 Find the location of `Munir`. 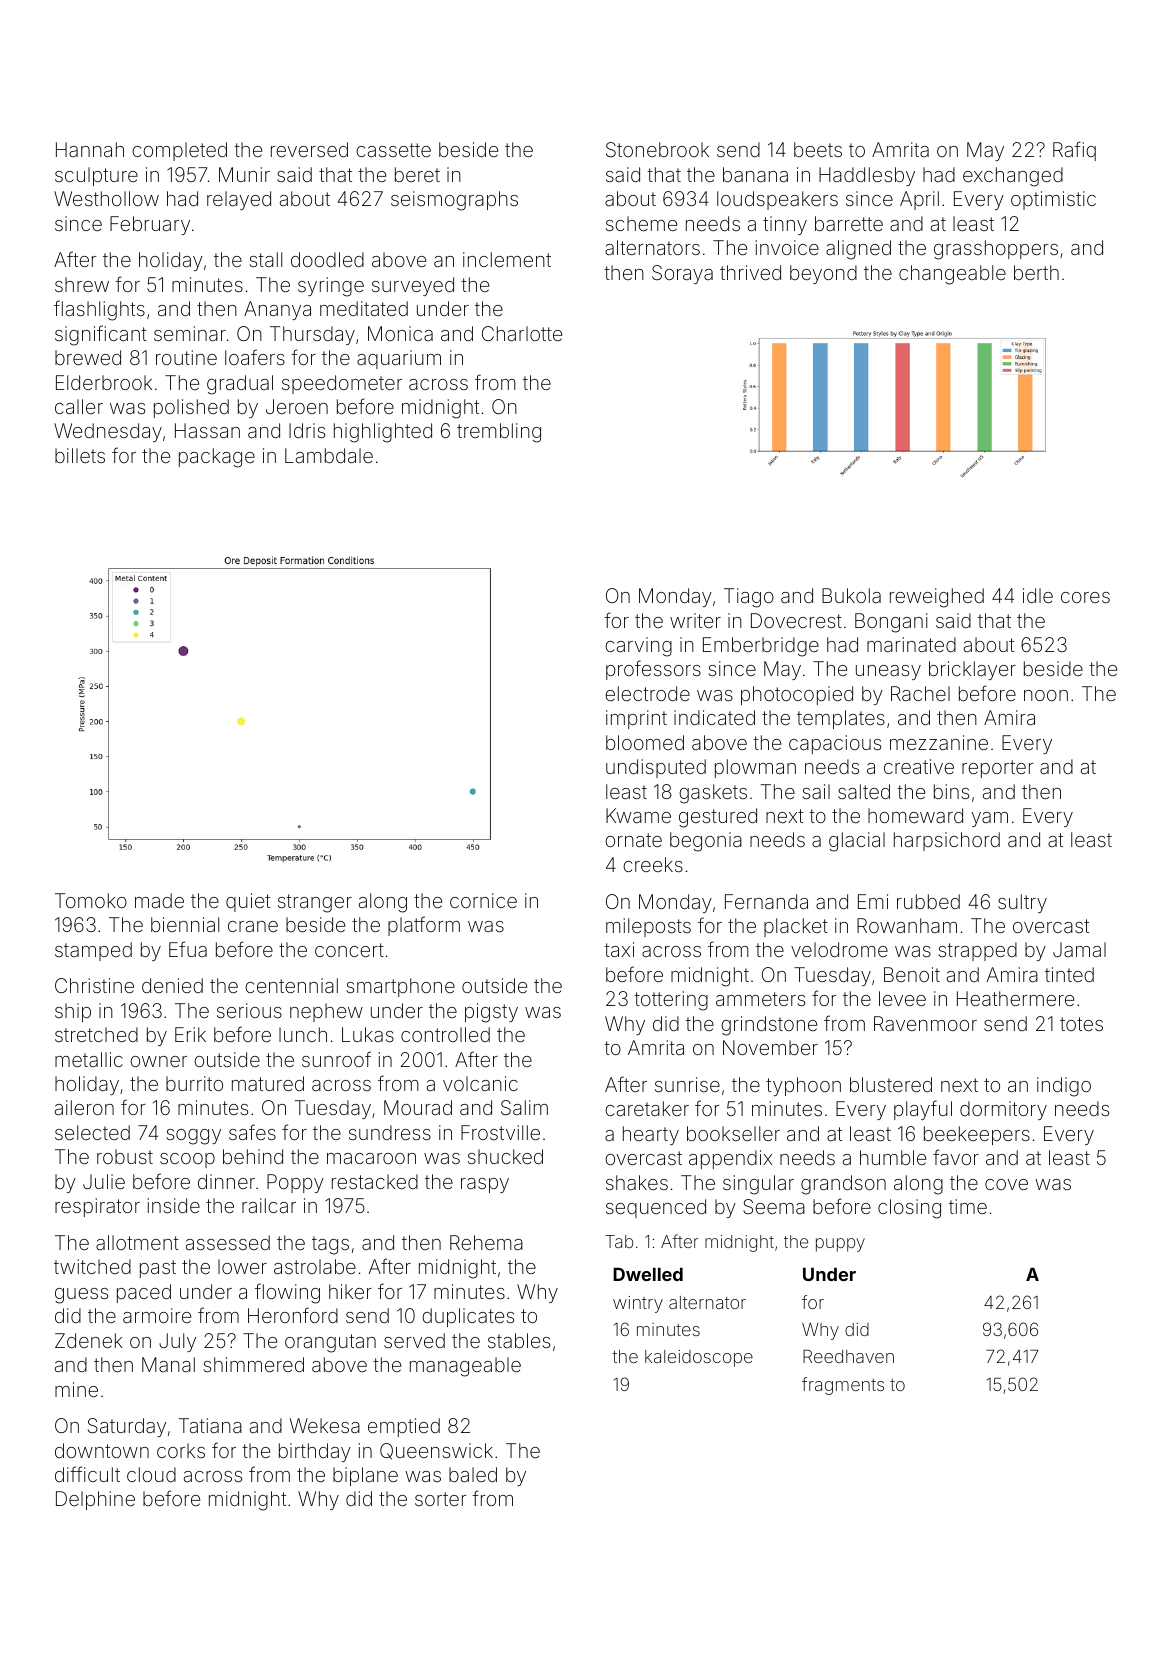

Munir is located at coordinates (244, 174).
